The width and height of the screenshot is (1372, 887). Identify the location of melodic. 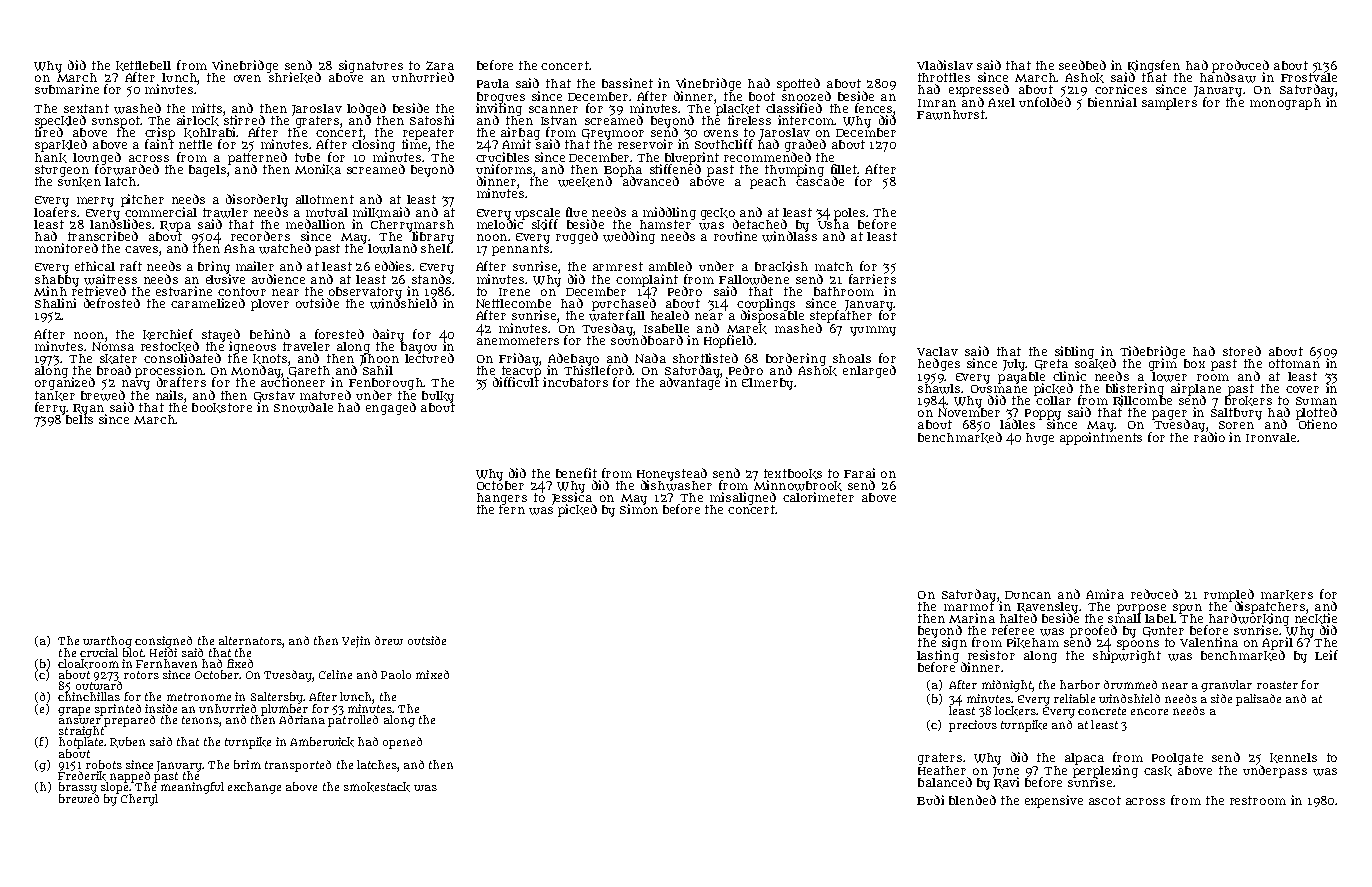
(501, 224).
